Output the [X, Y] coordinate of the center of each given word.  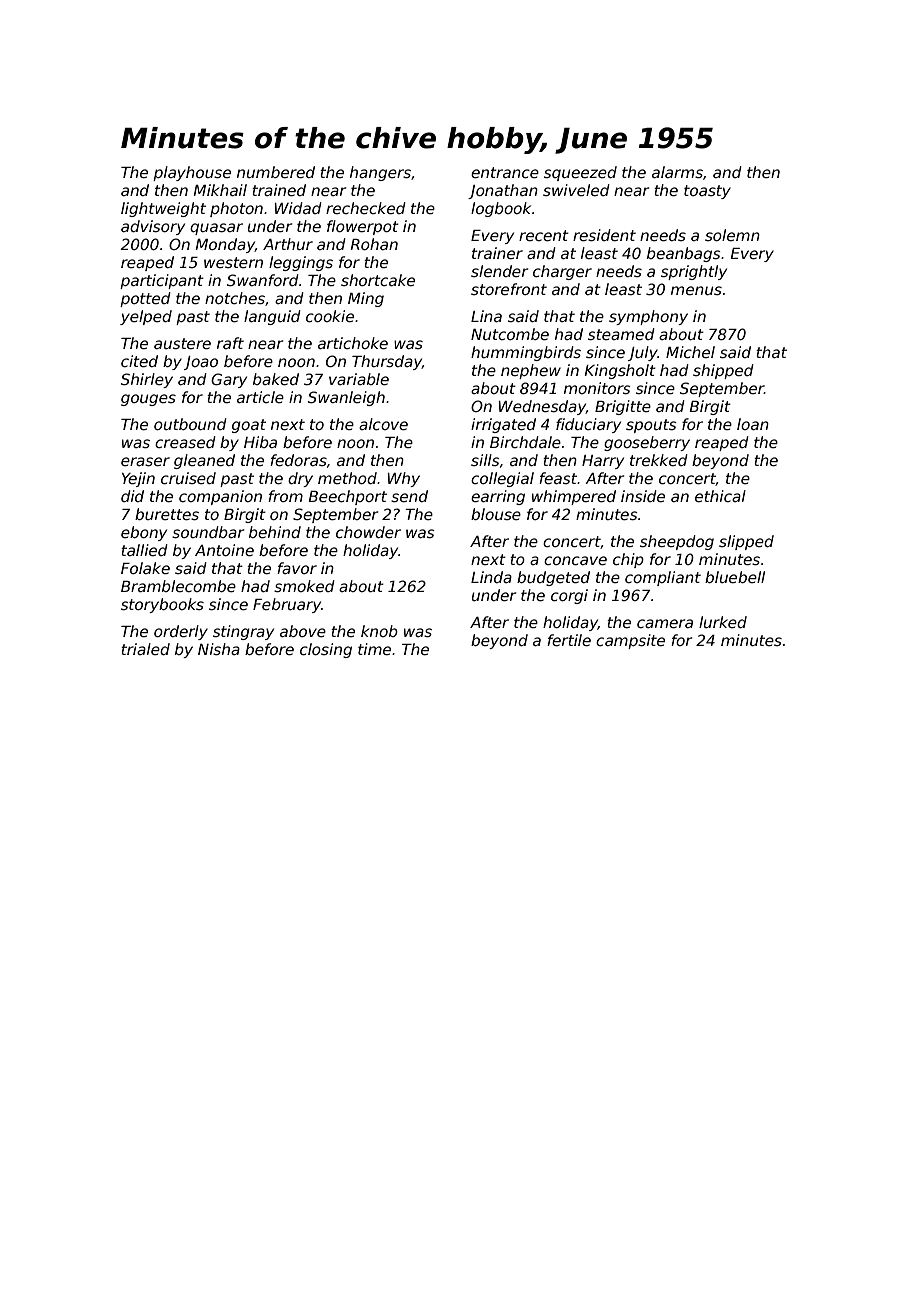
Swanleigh [346, 398]
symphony [648, 317]
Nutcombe [510, 334]
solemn [732, 235]
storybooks [162, 605]
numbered [276, 172]
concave [575, 560]
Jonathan [503, 191]
